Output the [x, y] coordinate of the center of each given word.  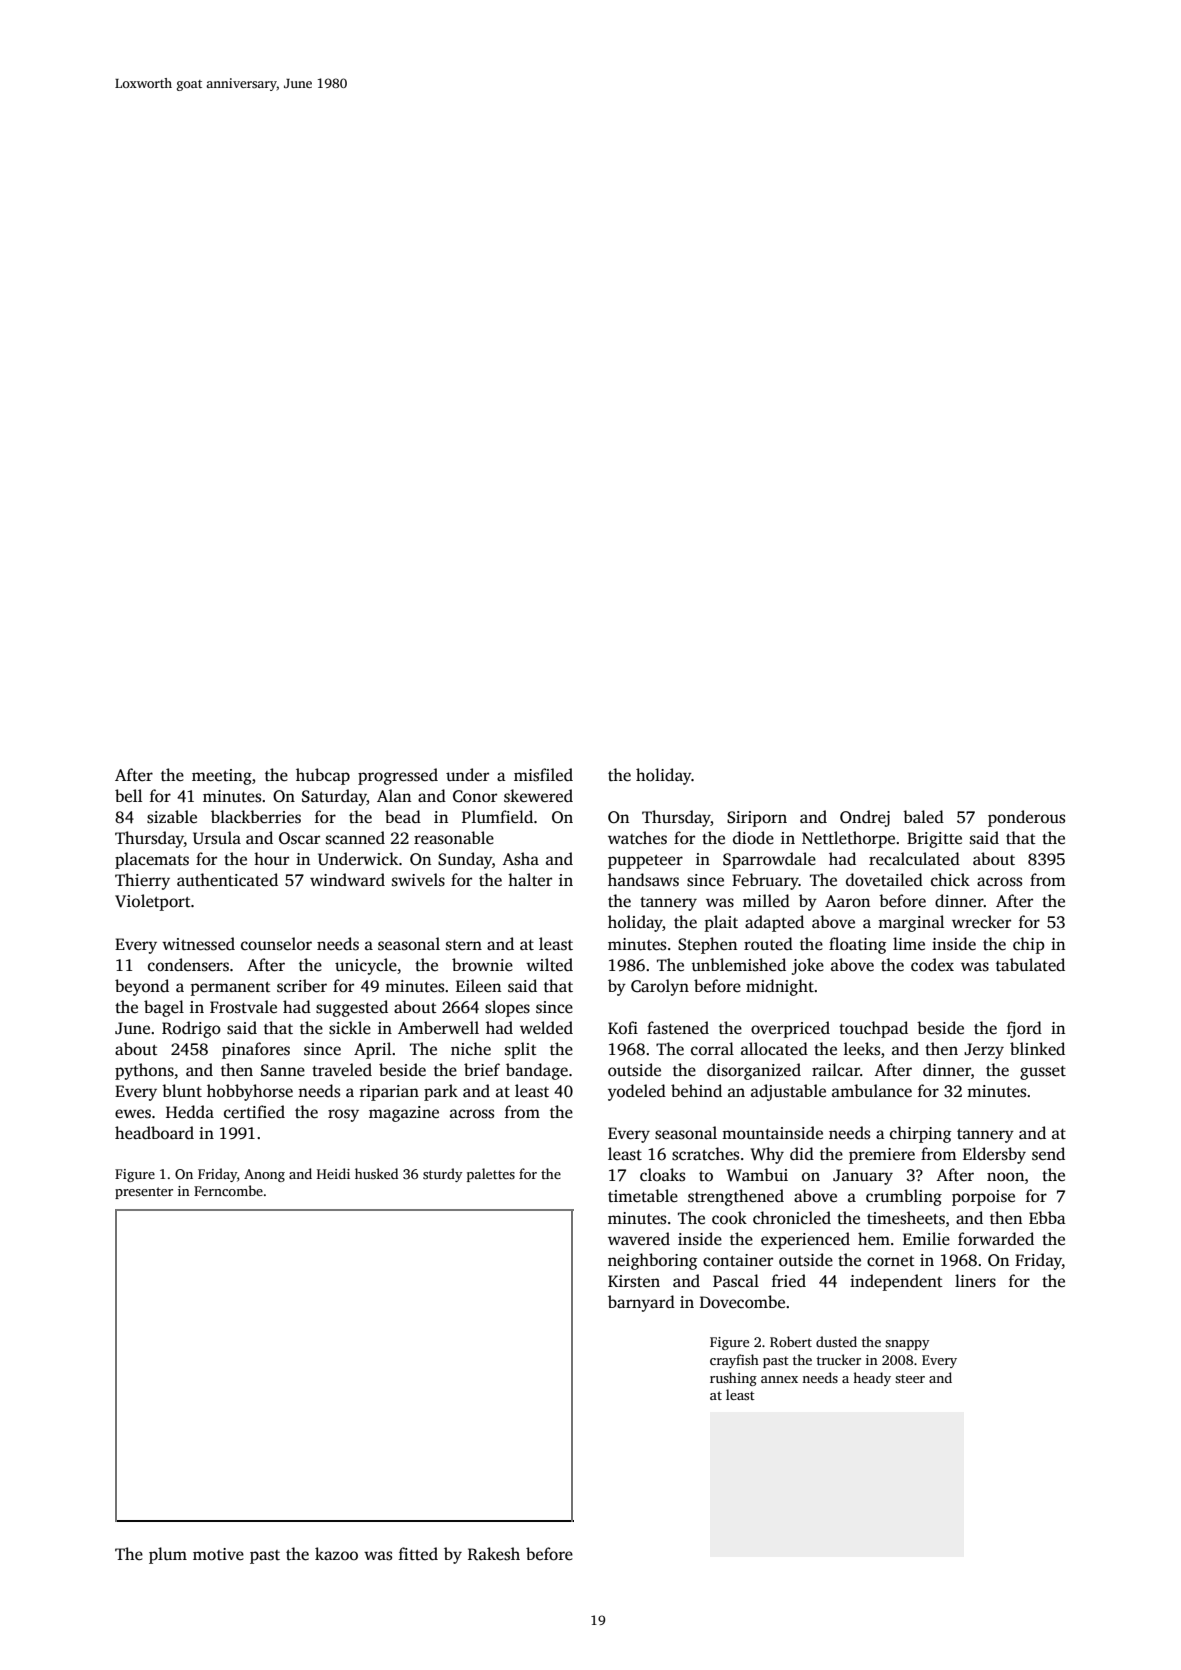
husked [376, 1173]
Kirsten [634, 1281]
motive [218, 1554]
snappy [907, 1345]
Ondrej [865, 818]
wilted [549, 965]
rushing [733, 1379]
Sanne [283, 1070]
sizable [172, 817]
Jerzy [984, 1051]
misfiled [543, 775]
